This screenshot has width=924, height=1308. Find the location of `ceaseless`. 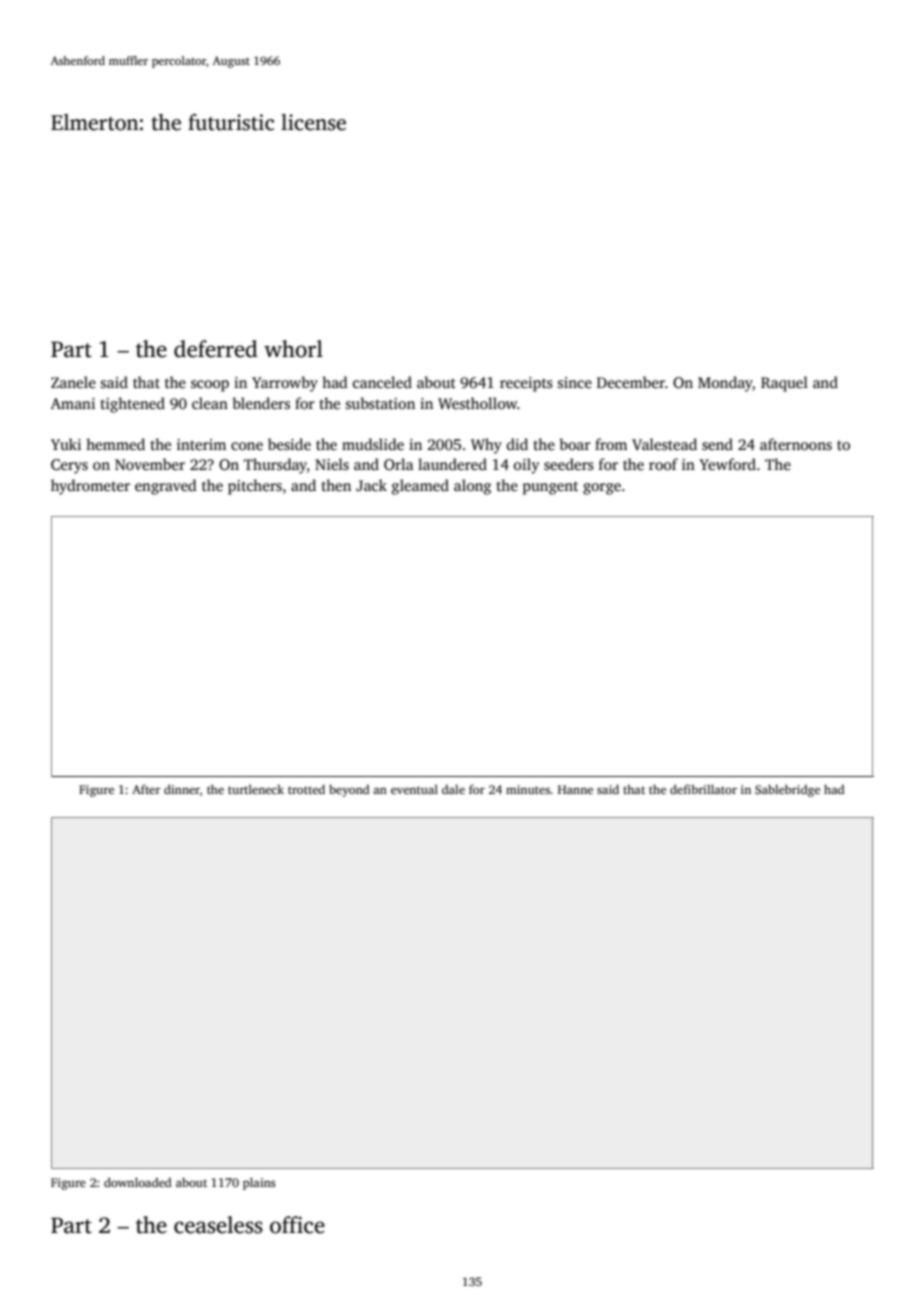

ceaseless is located at coordinates (218, 1225).
